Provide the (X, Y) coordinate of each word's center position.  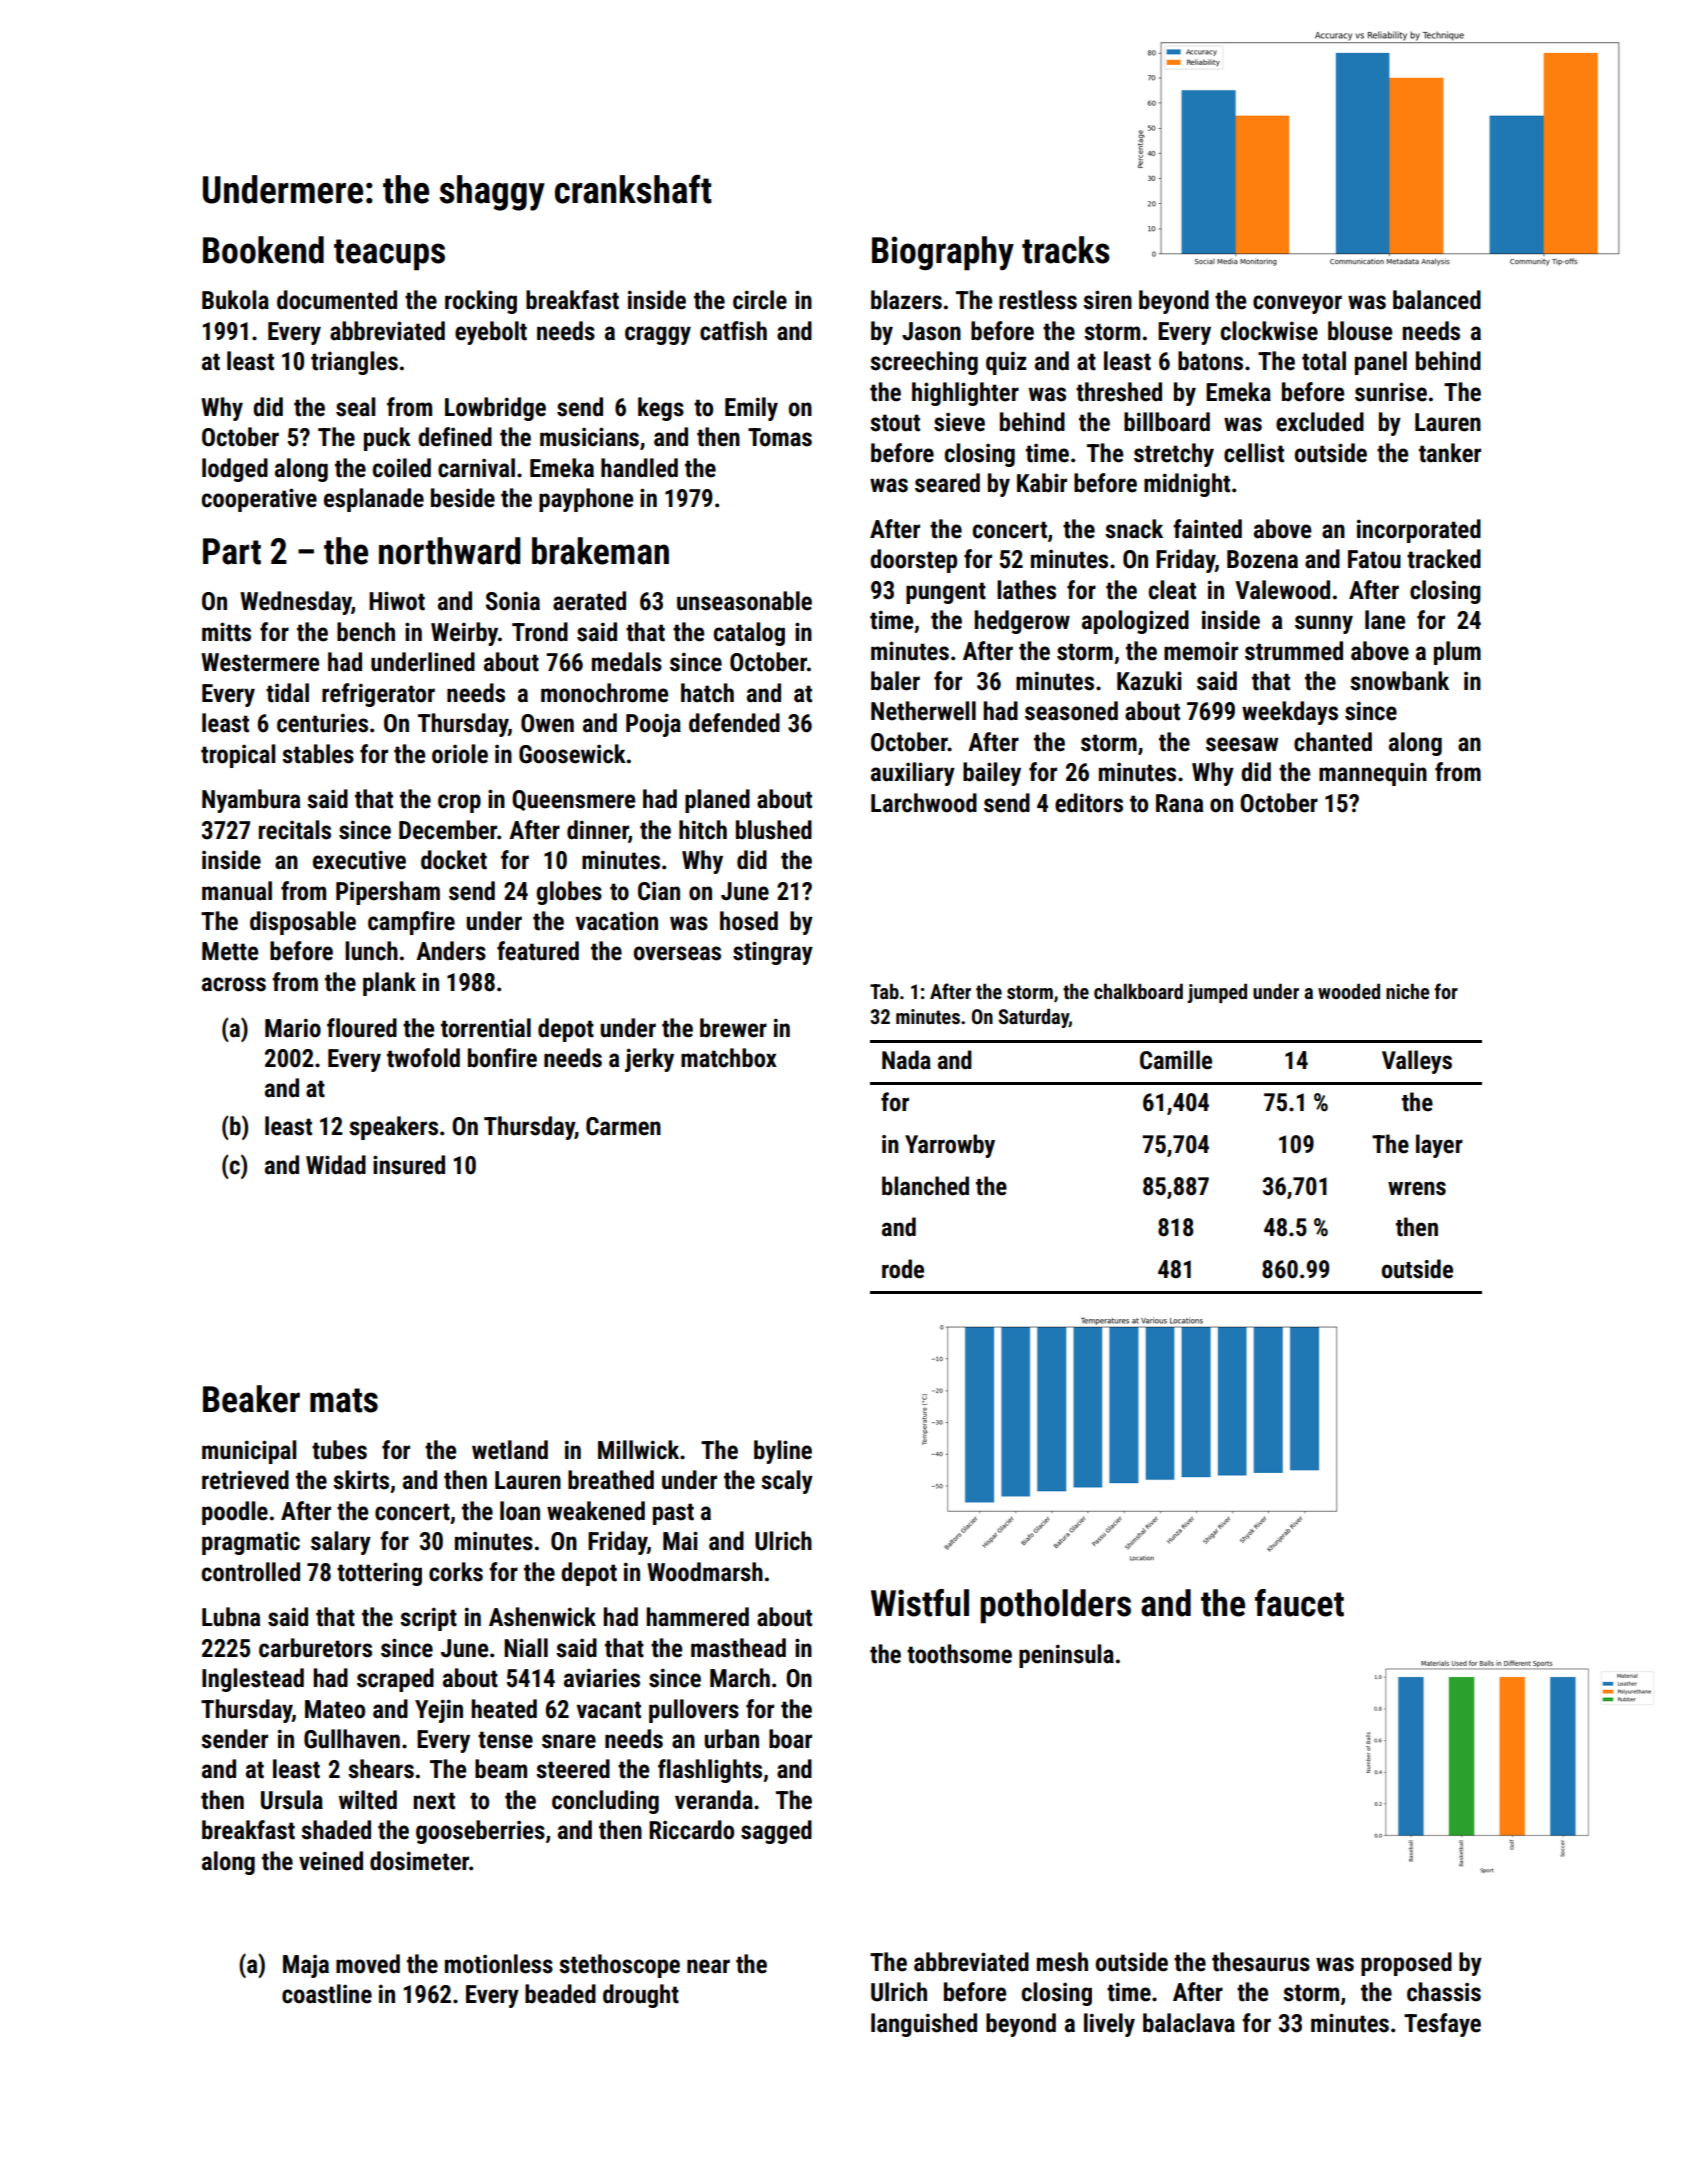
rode (903, 1269)
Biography (943, 253)
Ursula (292, 1800)
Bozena (1262, 559)
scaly (787, 1482)
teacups (389, 255)
